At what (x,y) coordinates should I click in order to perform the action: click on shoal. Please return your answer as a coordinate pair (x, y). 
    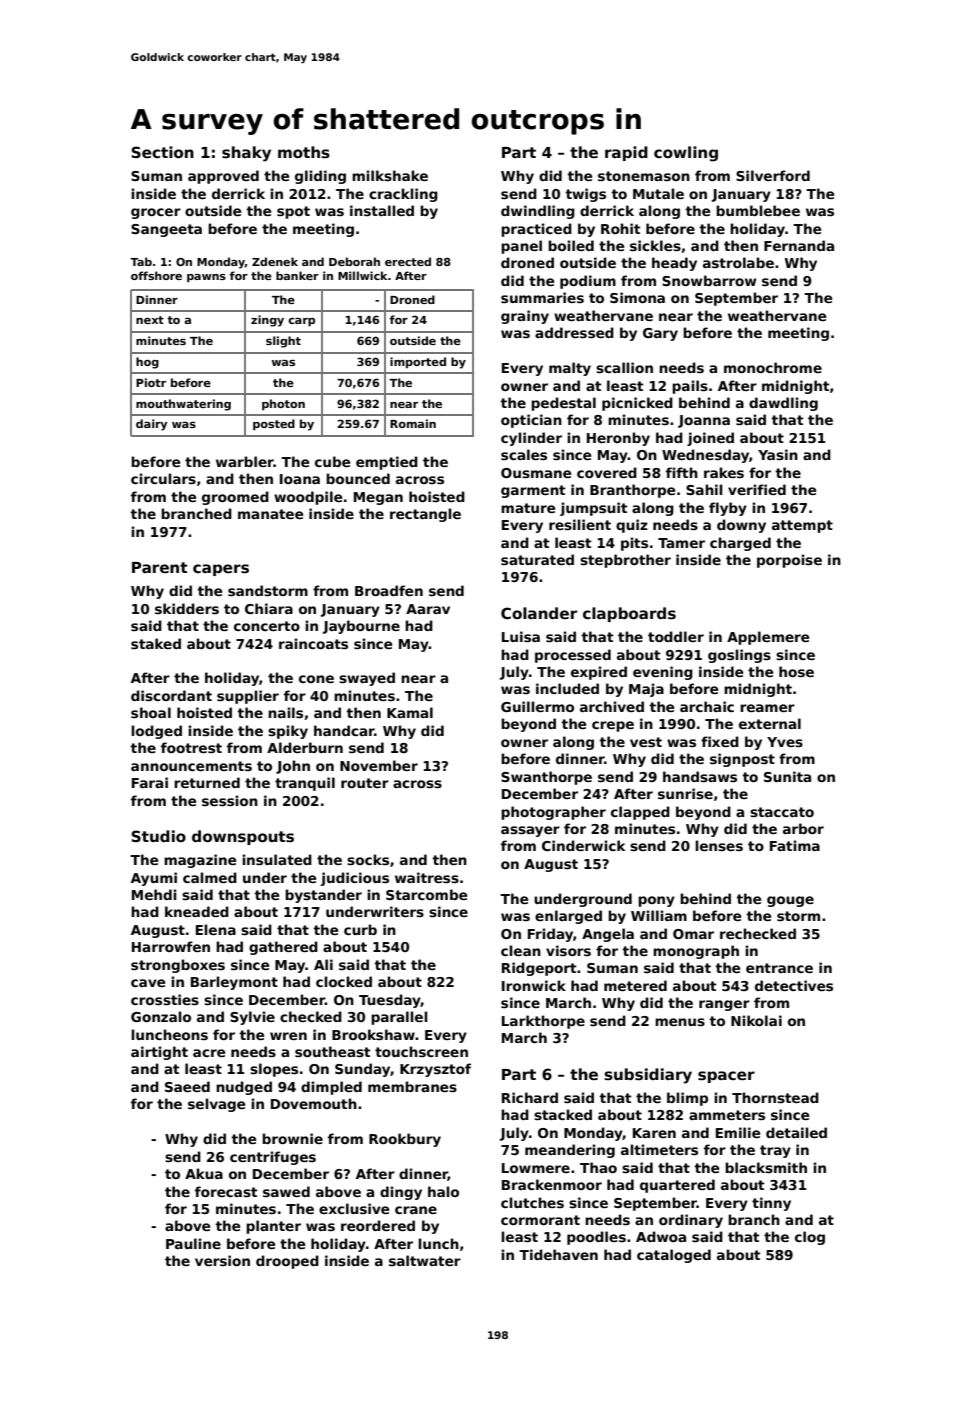
    Looking at the image, I should click on (151, 712).
